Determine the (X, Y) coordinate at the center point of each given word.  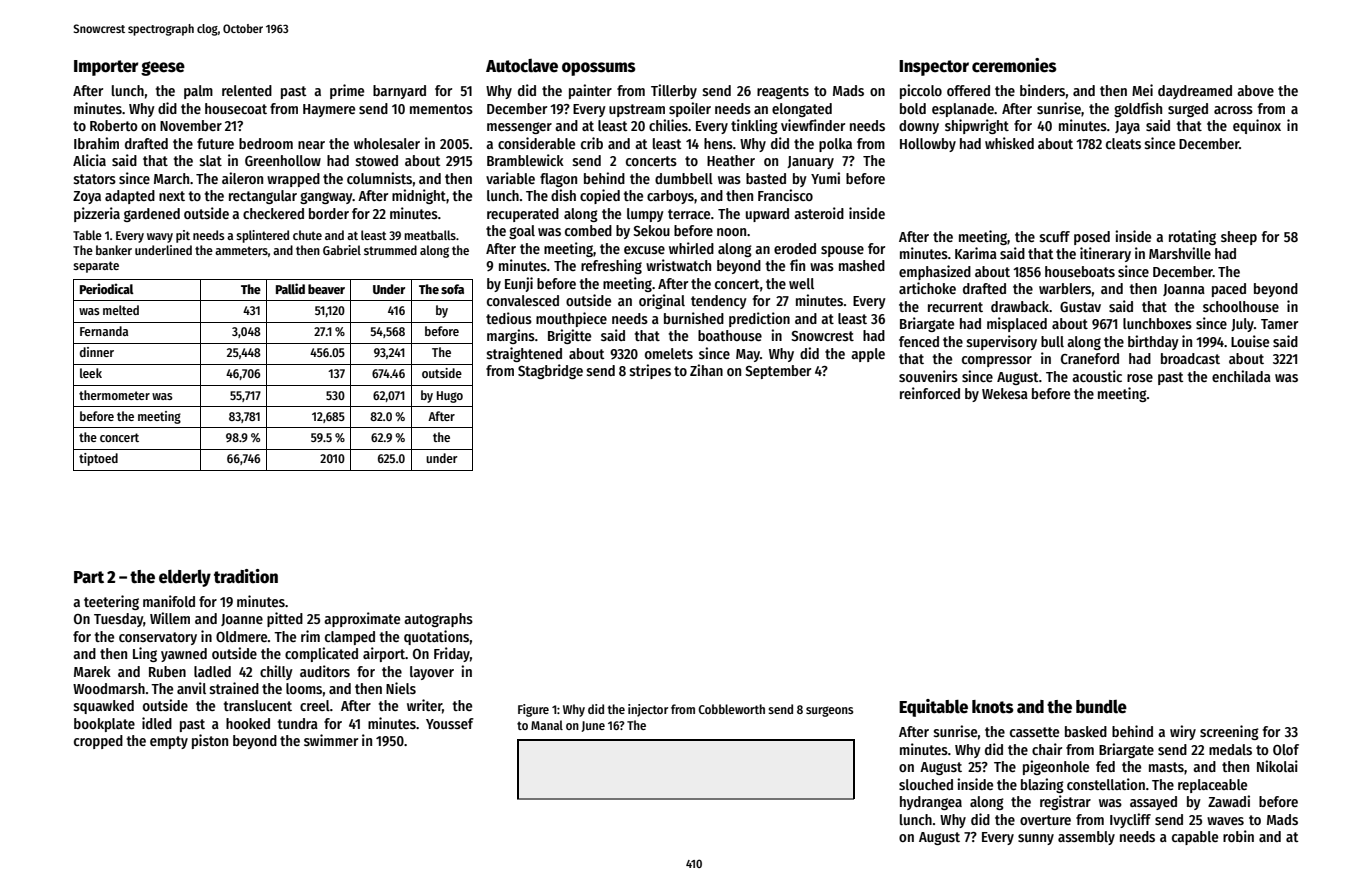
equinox (1257, 126)
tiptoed (98, 459)
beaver (326, 289)
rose (1140, 378)
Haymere (329, 110)
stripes (650, 371)
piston (210, 741)
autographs (438, 620)
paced (1229, 290)
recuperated (523, 215)
